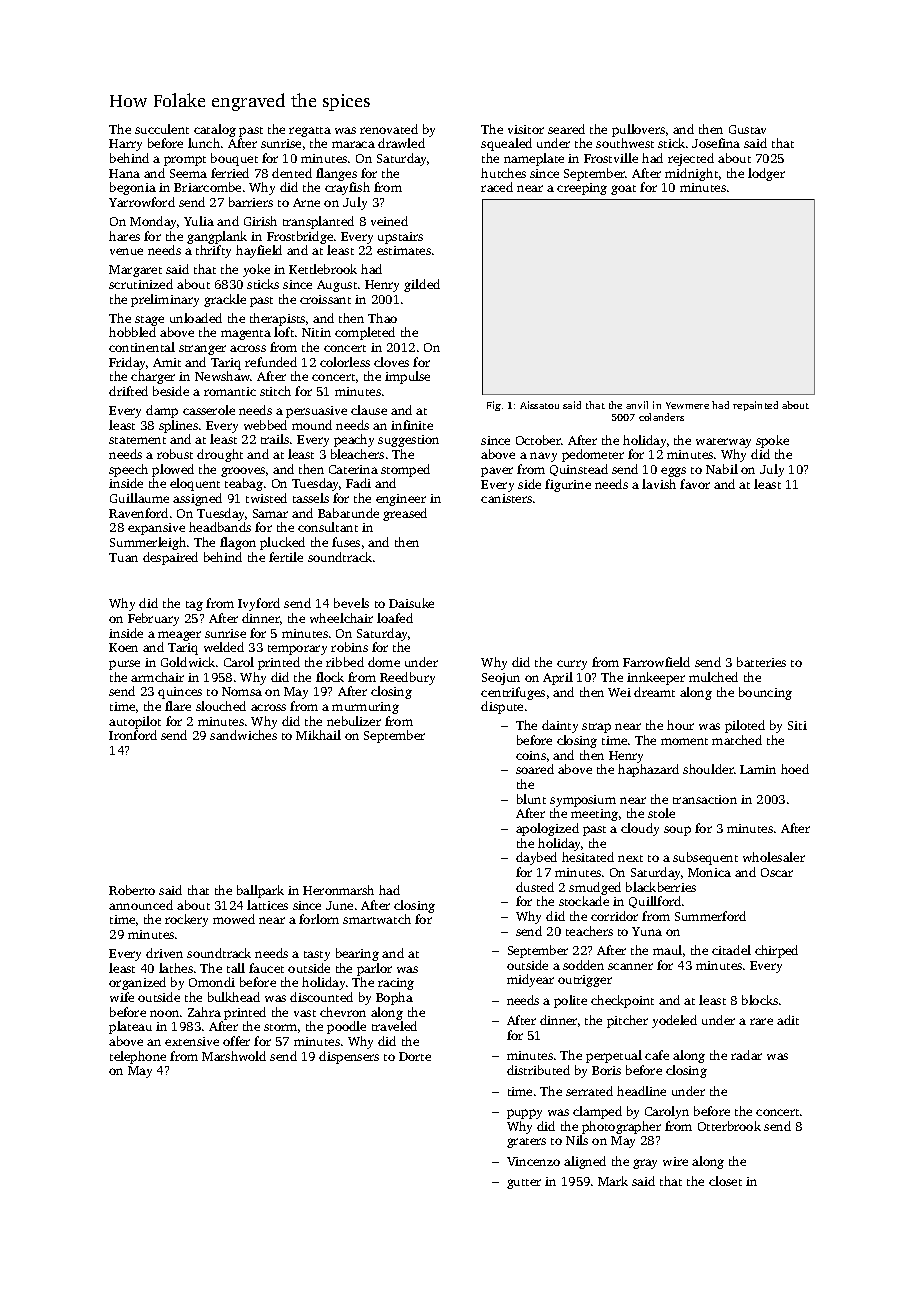 This screenshot has height=1308, width=924. Describe the element at coordinates (695, 484) in the screenshot. I see `favor` at that location.
